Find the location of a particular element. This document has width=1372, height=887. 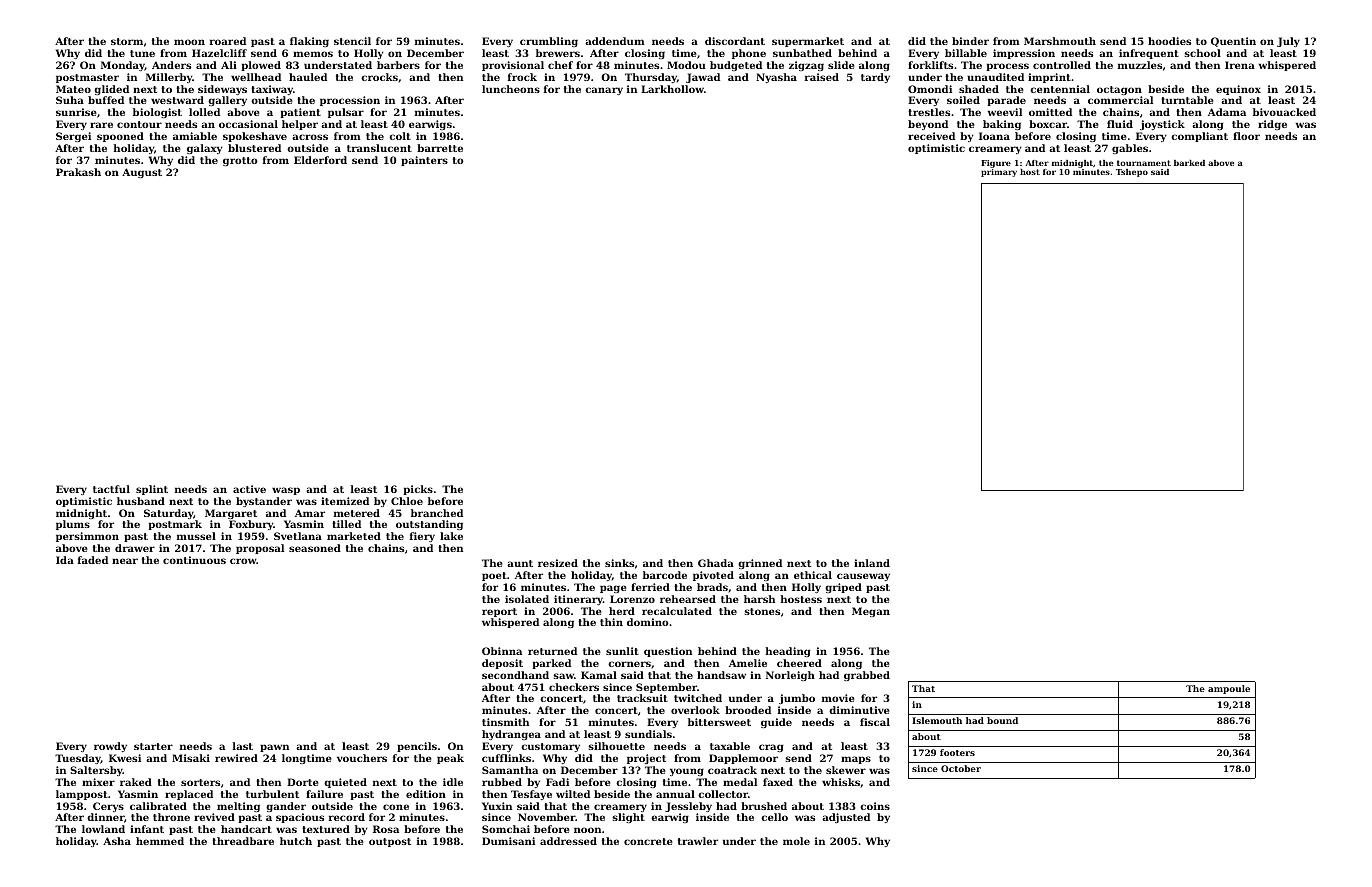

hemmed is located at coordinates (160, 841).
